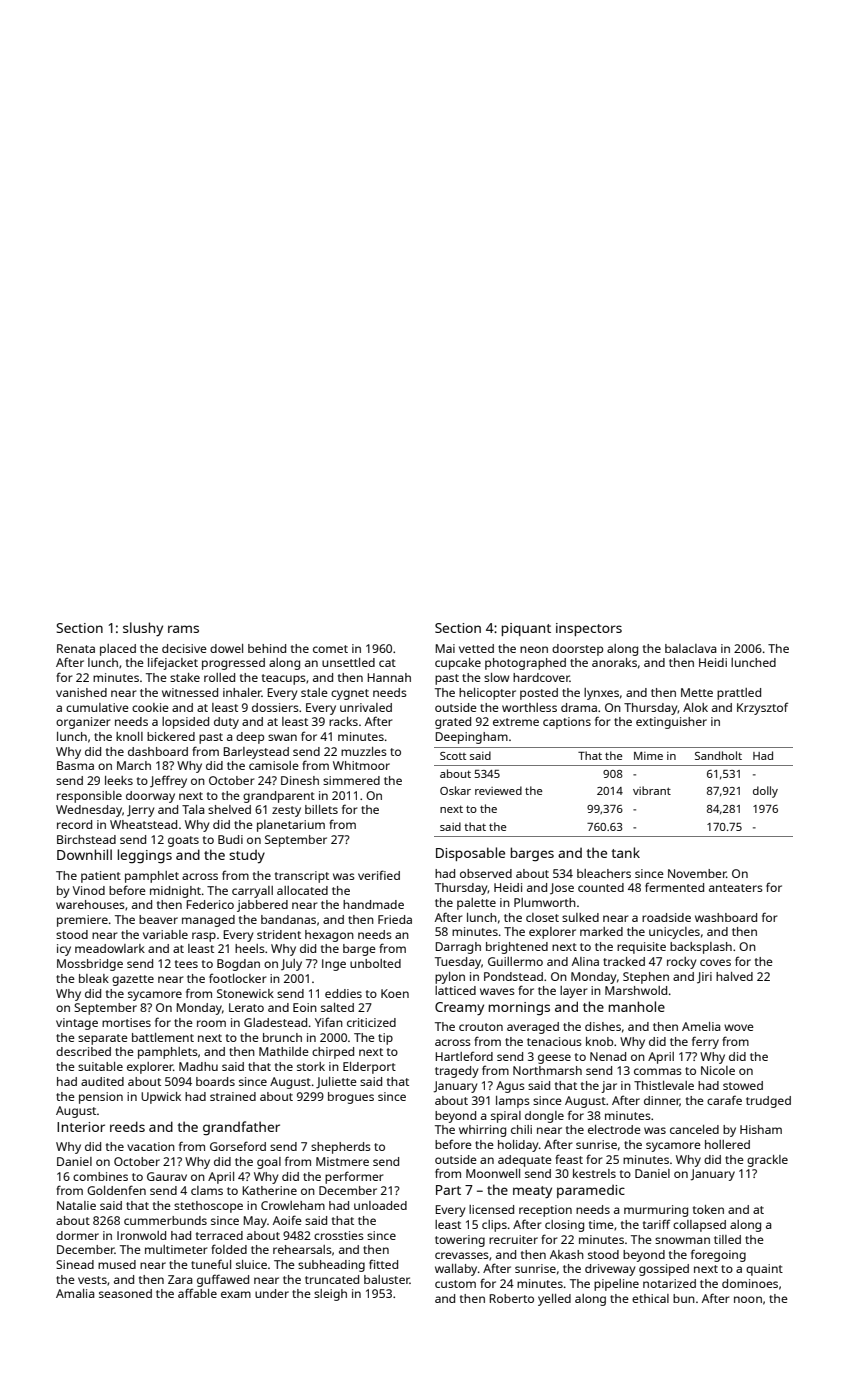  I want to click on Thistlevale, so click(664, 1085).
